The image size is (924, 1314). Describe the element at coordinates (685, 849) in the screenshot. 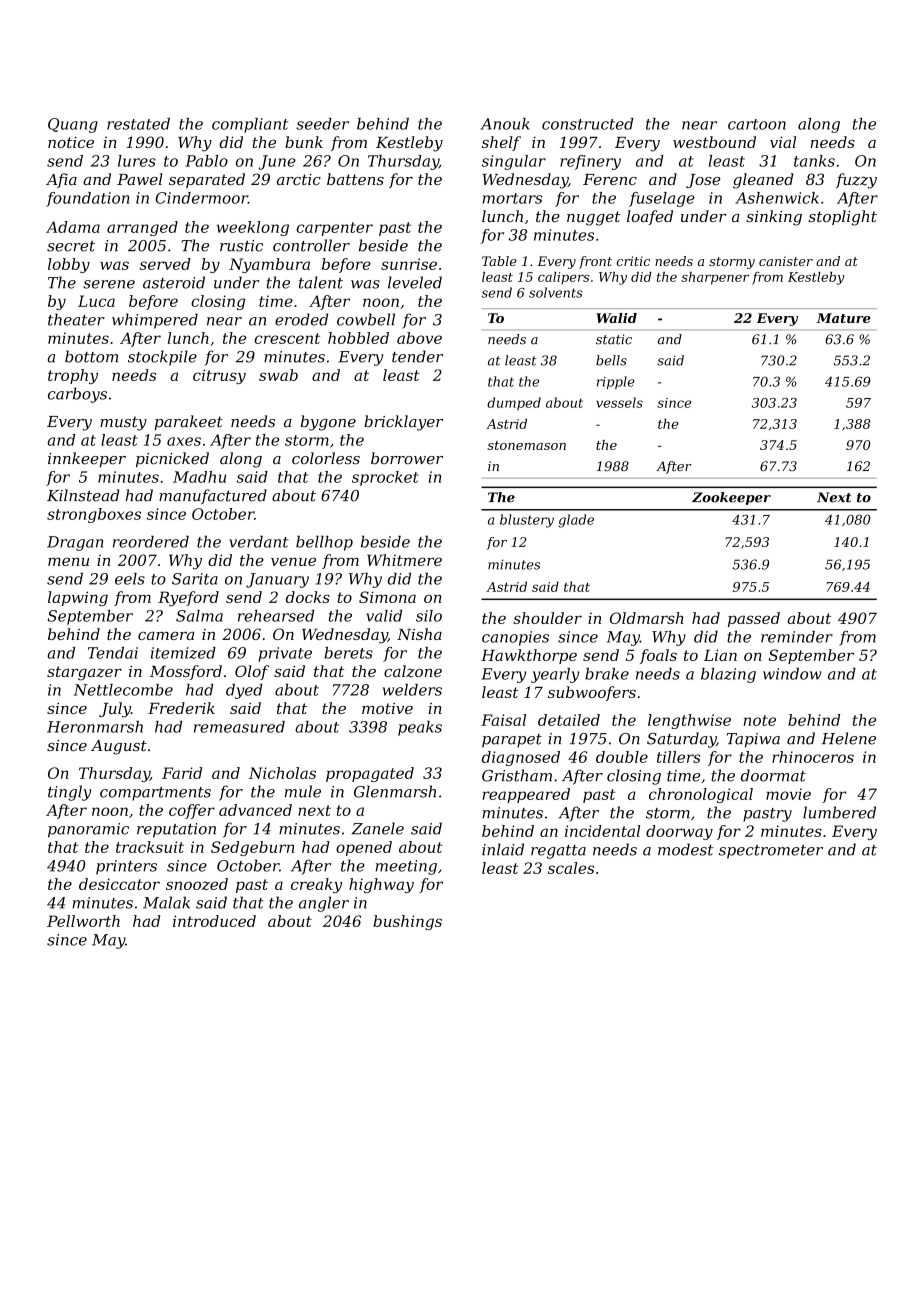

I see `modest` at that location.
